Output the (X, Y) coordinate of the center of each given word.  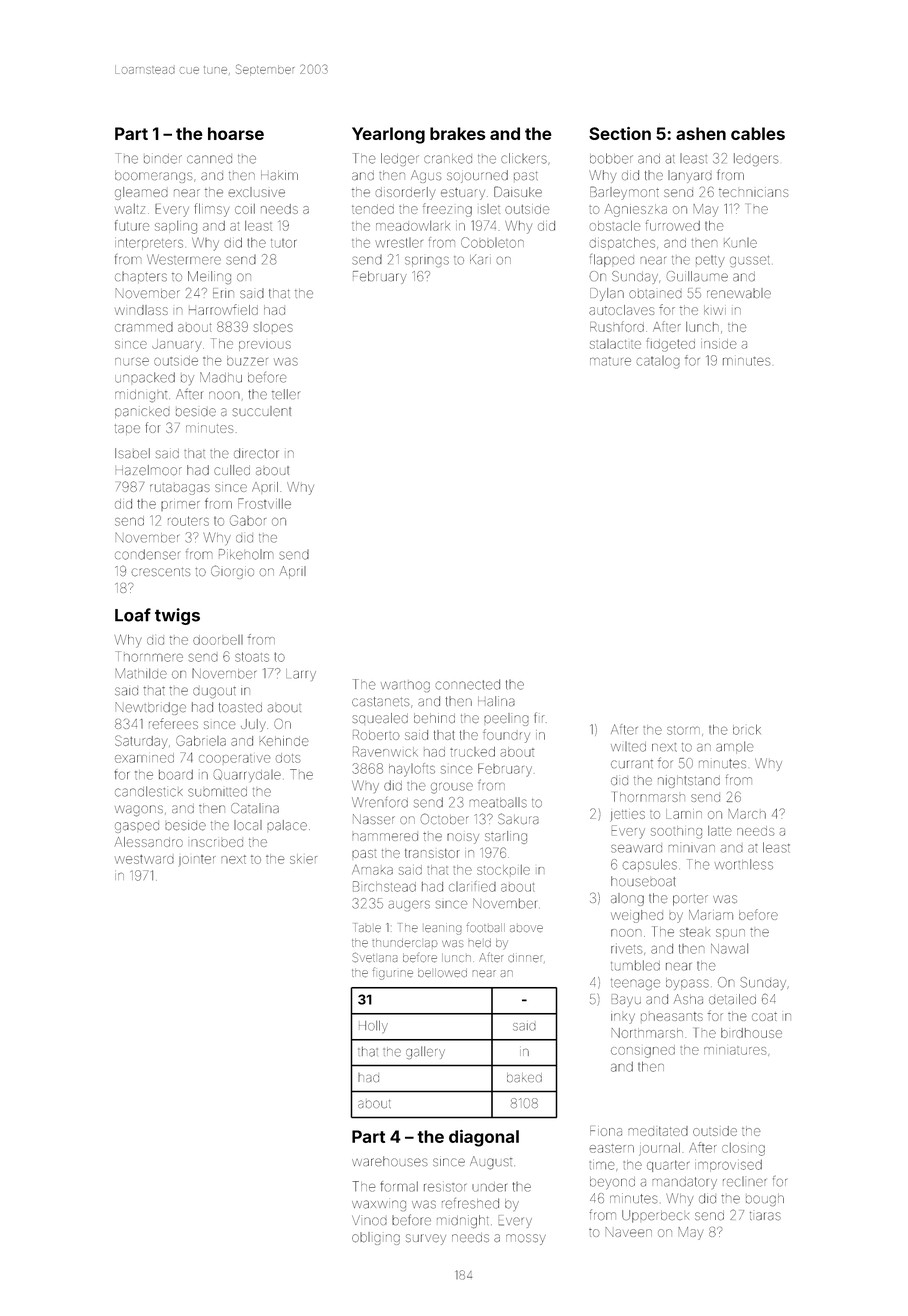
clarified (472, 886)
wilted (628, 747)
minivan (692, 849)
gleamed (141, 193)
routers (188, 521)
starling (506, 837)
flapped (612, 260)
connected (468, 684)
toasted (240, 707)
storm (683, 730)
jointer (197, 860)
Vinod (369, 1220)
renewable (739, 293)
